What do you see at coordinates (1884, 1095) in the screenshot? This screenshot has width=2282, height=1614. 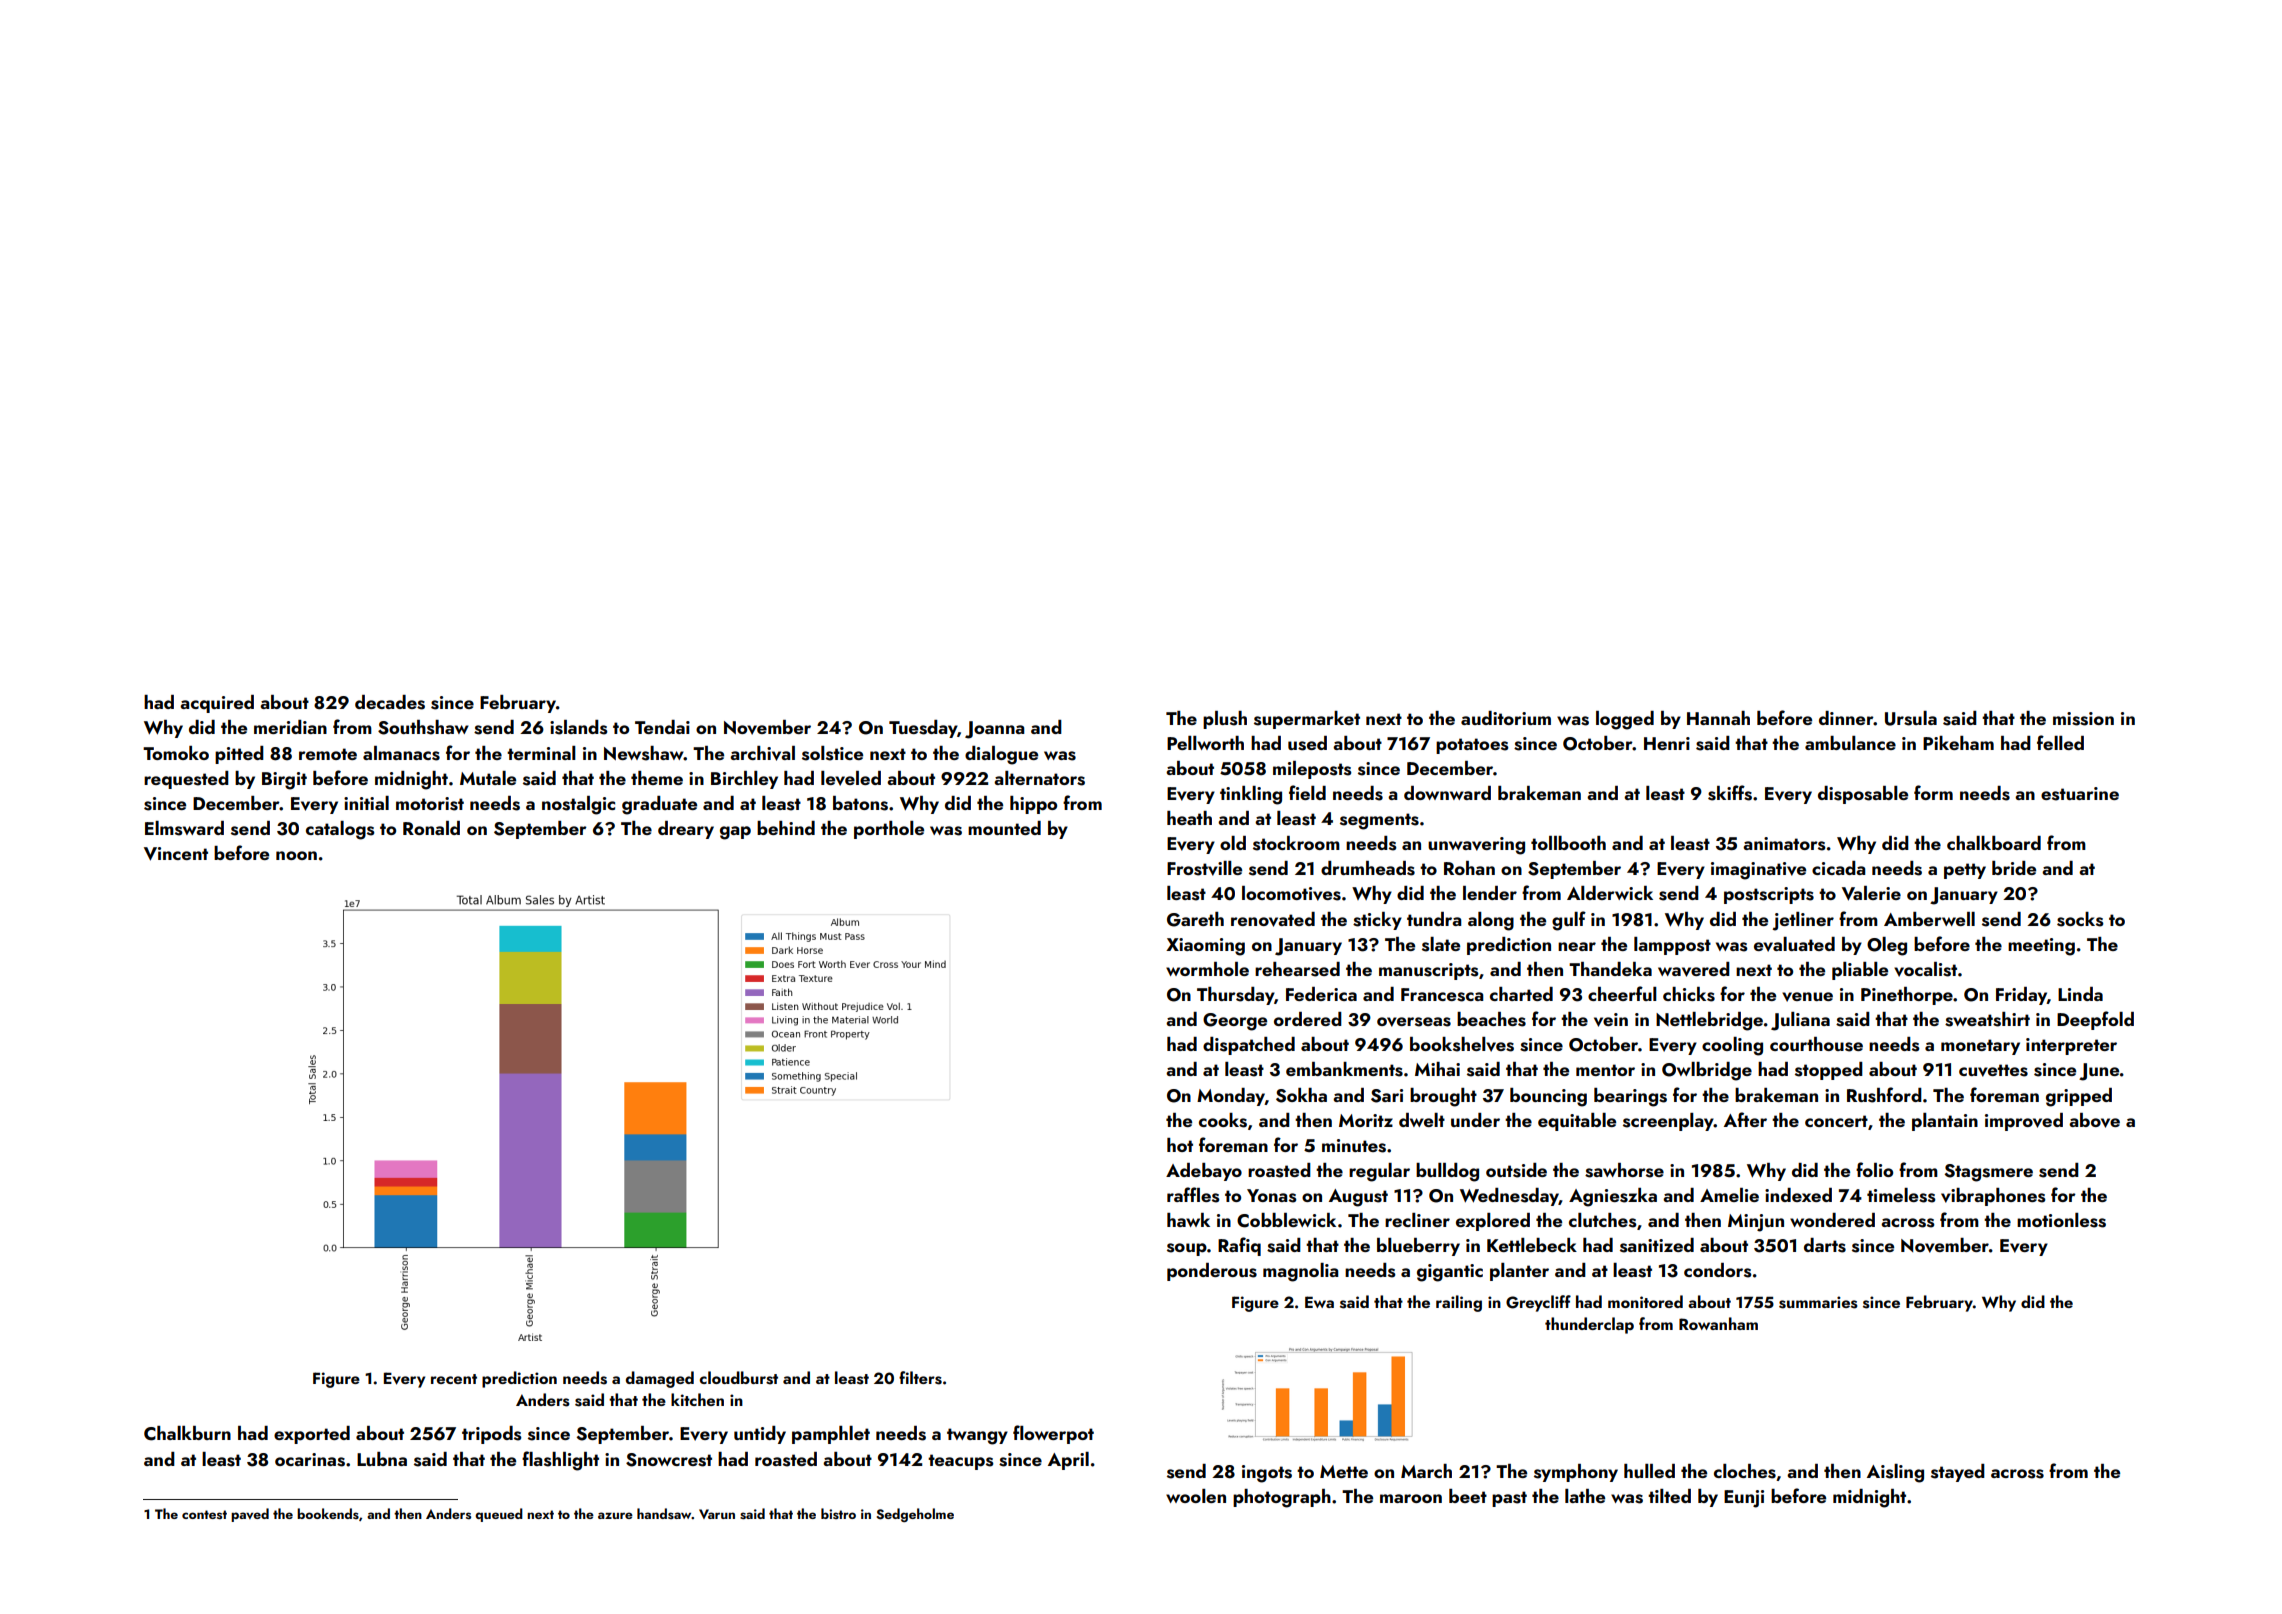 I see `Rushford` at bounding box center [1884, 1095].
